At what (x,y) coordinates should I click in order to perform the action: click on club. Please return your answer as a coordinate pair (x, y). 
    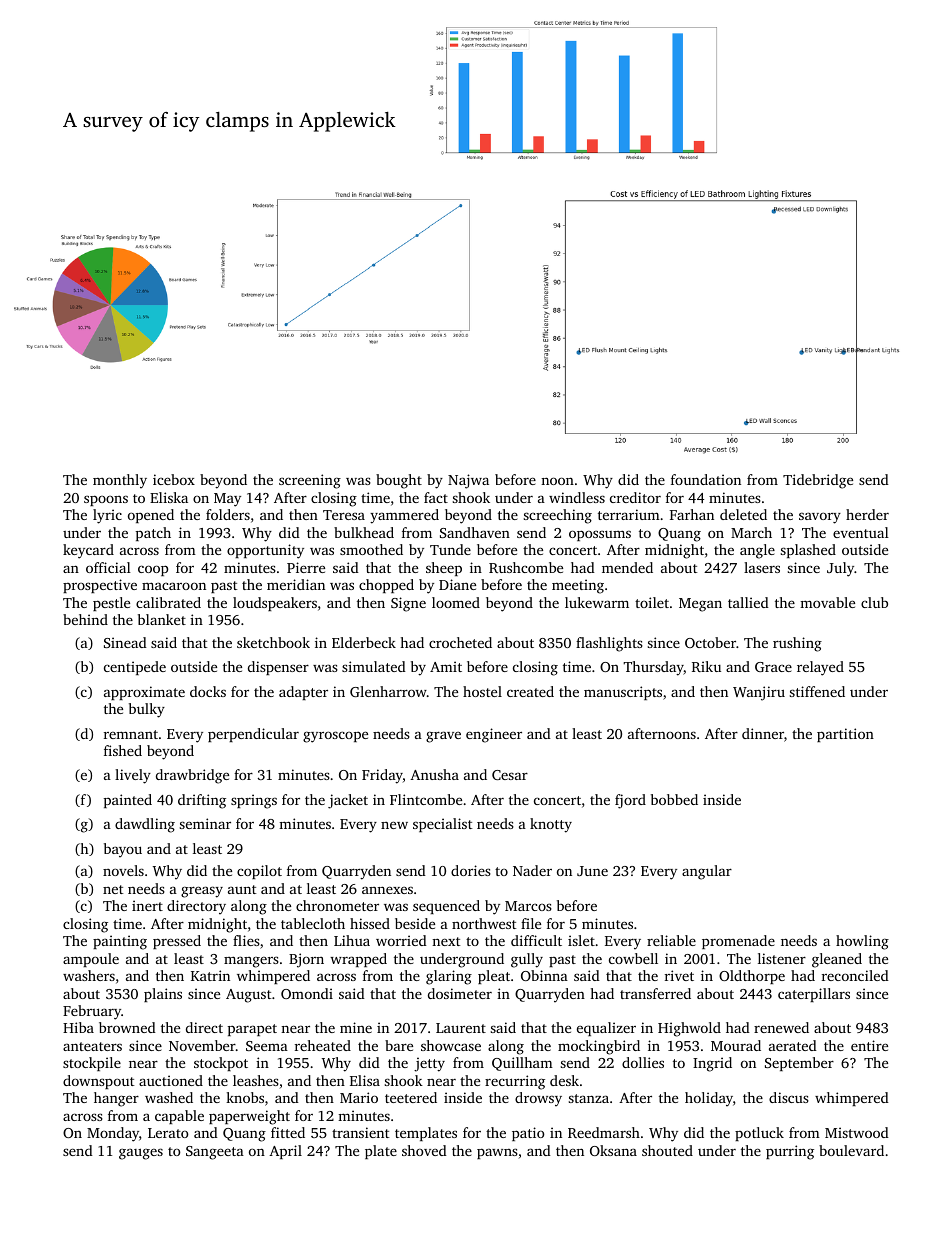
    Looking at the image, I should click on (874, 602).
